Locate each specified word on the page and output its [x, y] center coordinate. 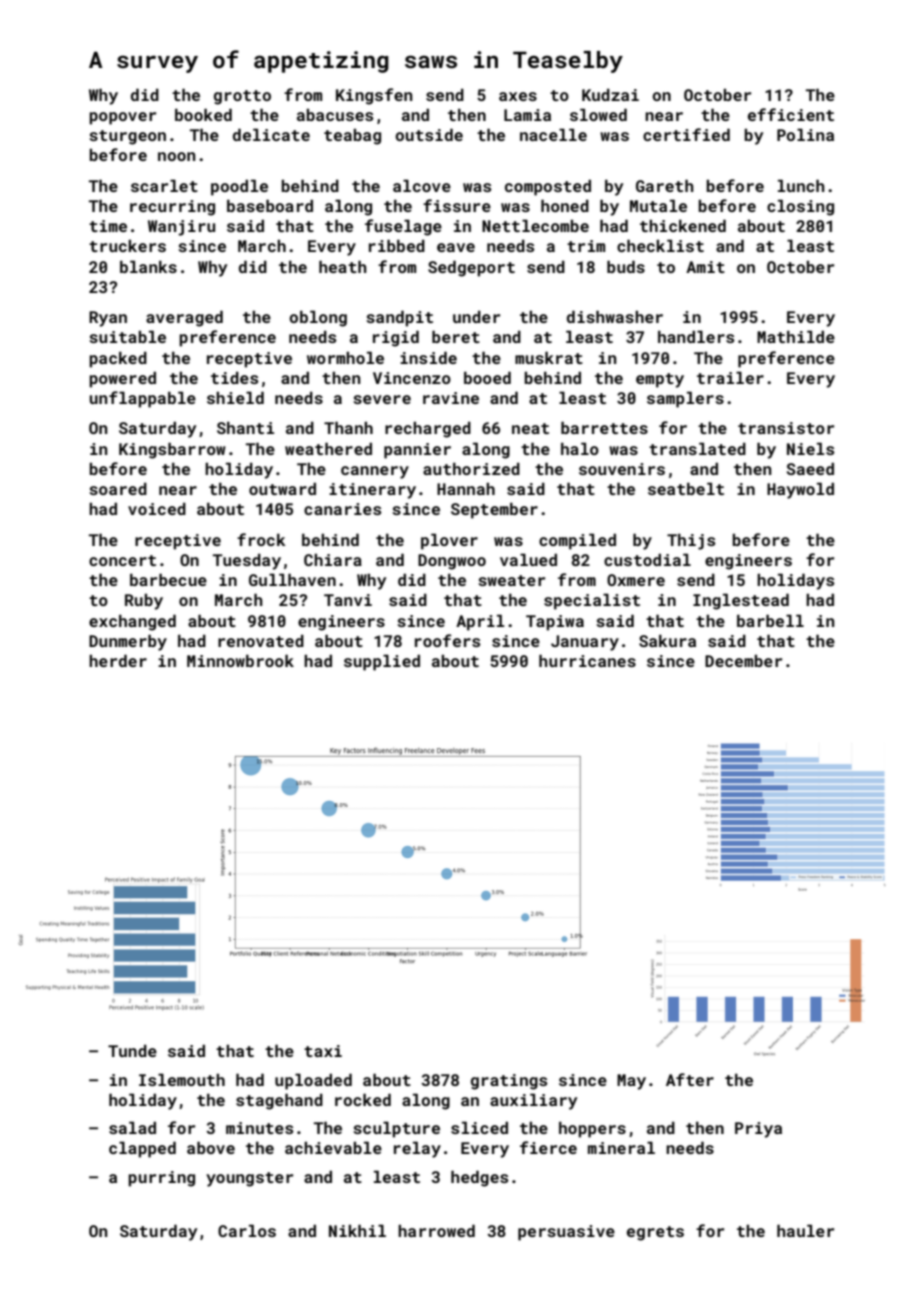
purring [161, 1179]
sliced [479, 1127]
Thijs [691, 541]
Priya [758, 1130]
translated [697, 448]
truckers [127, 246]
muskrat [549, 357]
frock [261, 539]
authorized [471, 468]
